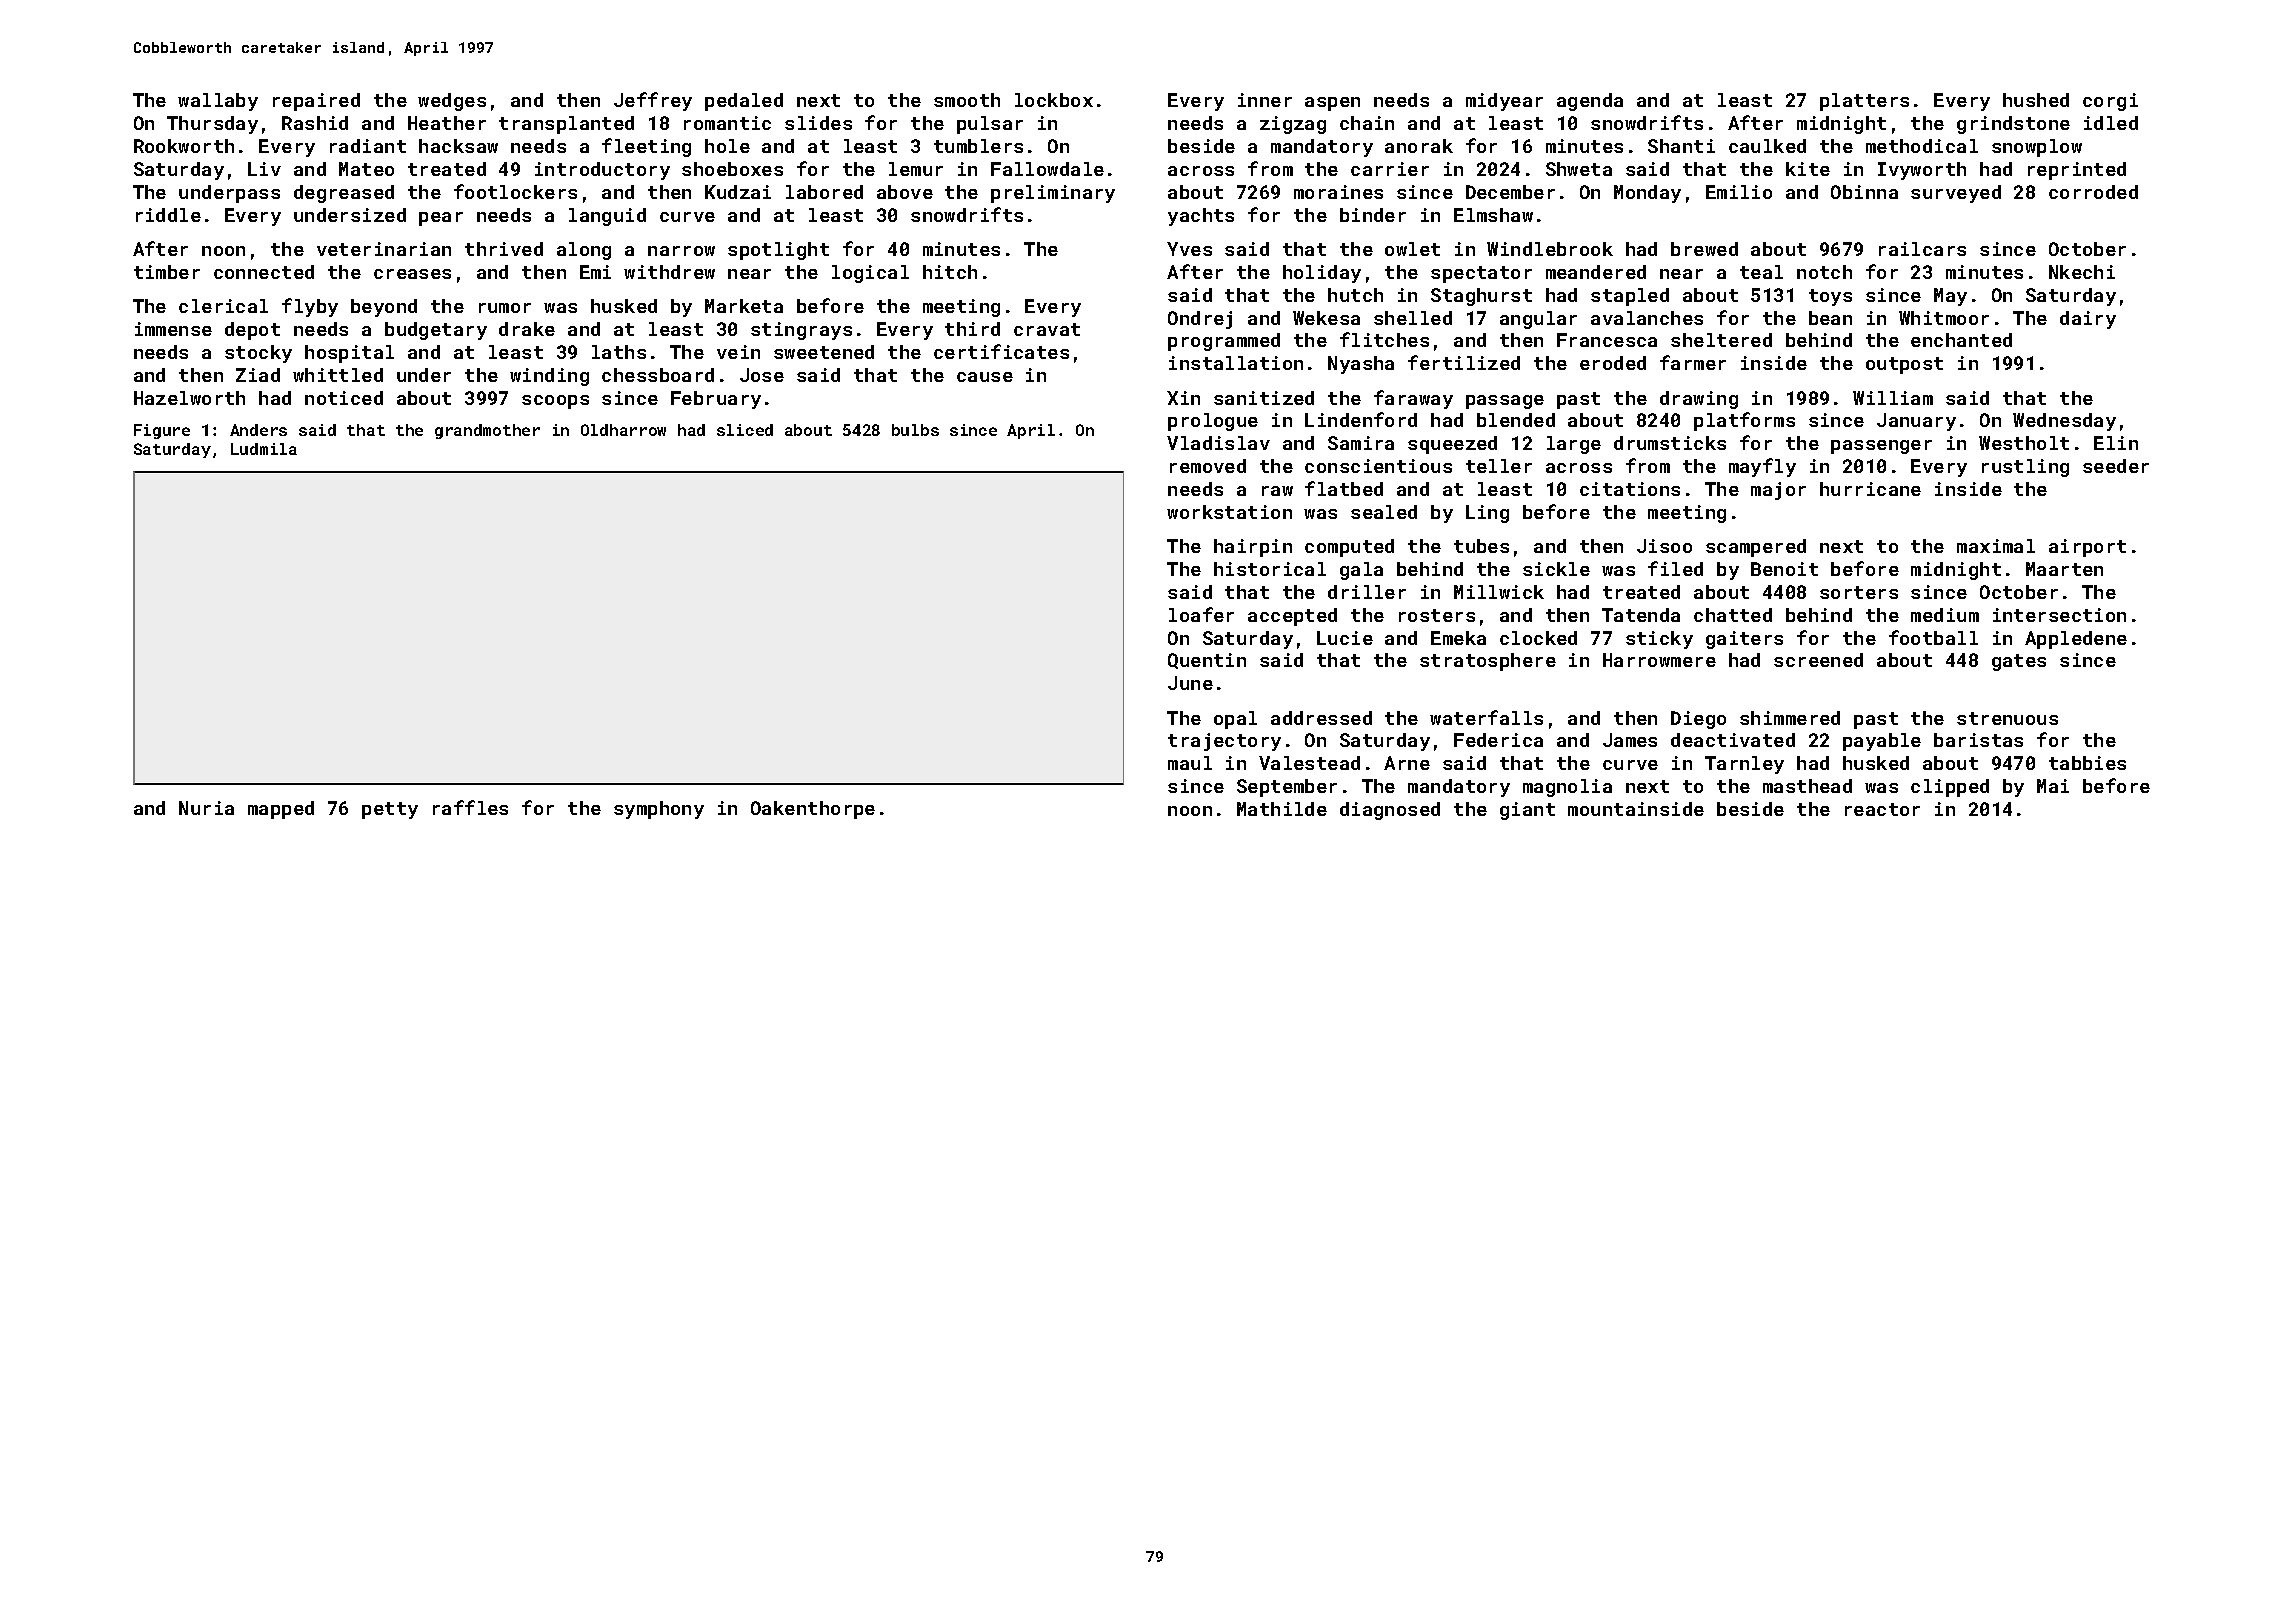 The width and height of the page is (2292, 1620). Describe the element at coordinates (264, 449) in the page. I see `Ludmila` at that location.
